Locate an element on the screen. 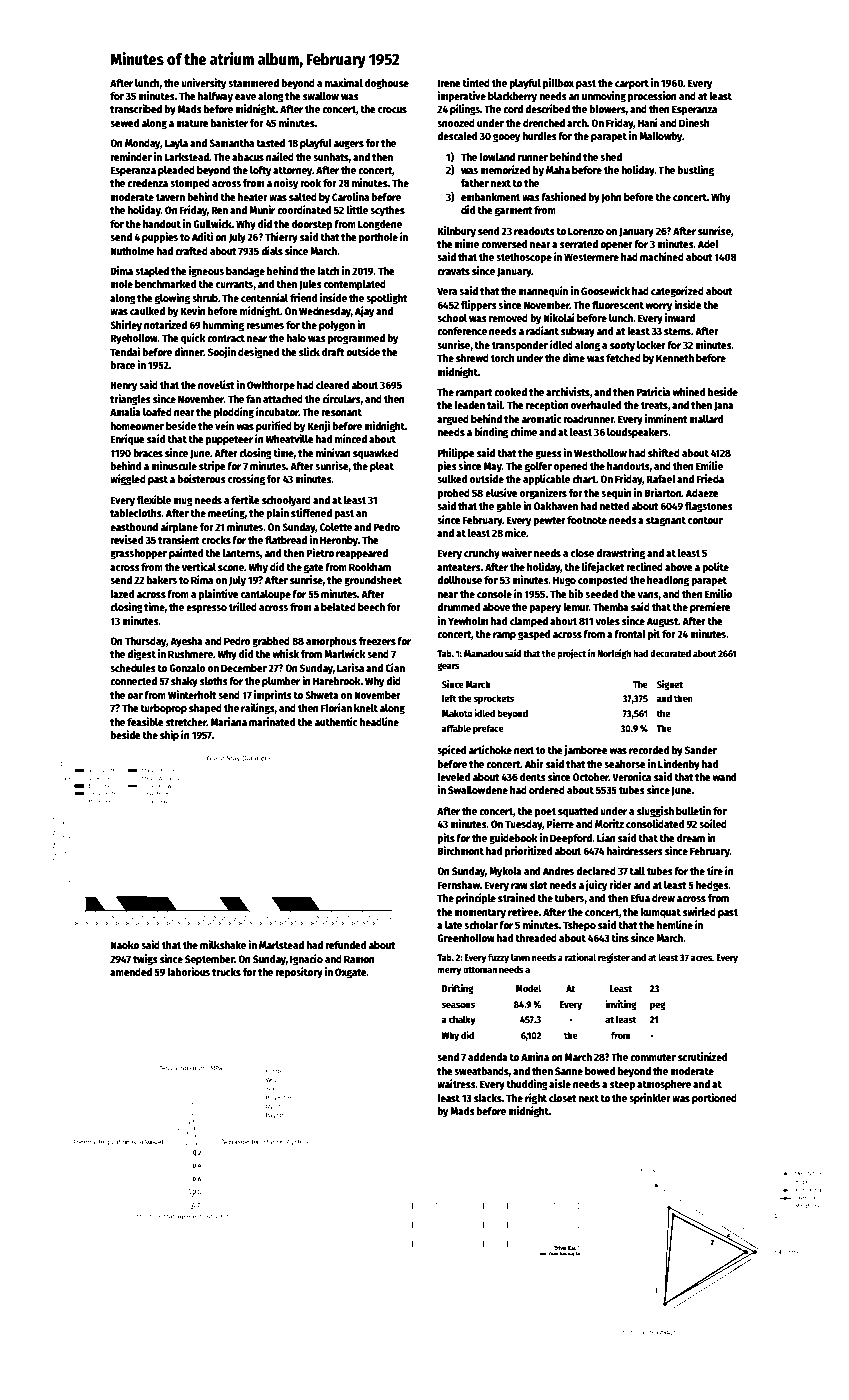 Image resolution: width=849 pixels, height=1400 pixels. fertile is located at coordinates (245, 499).
